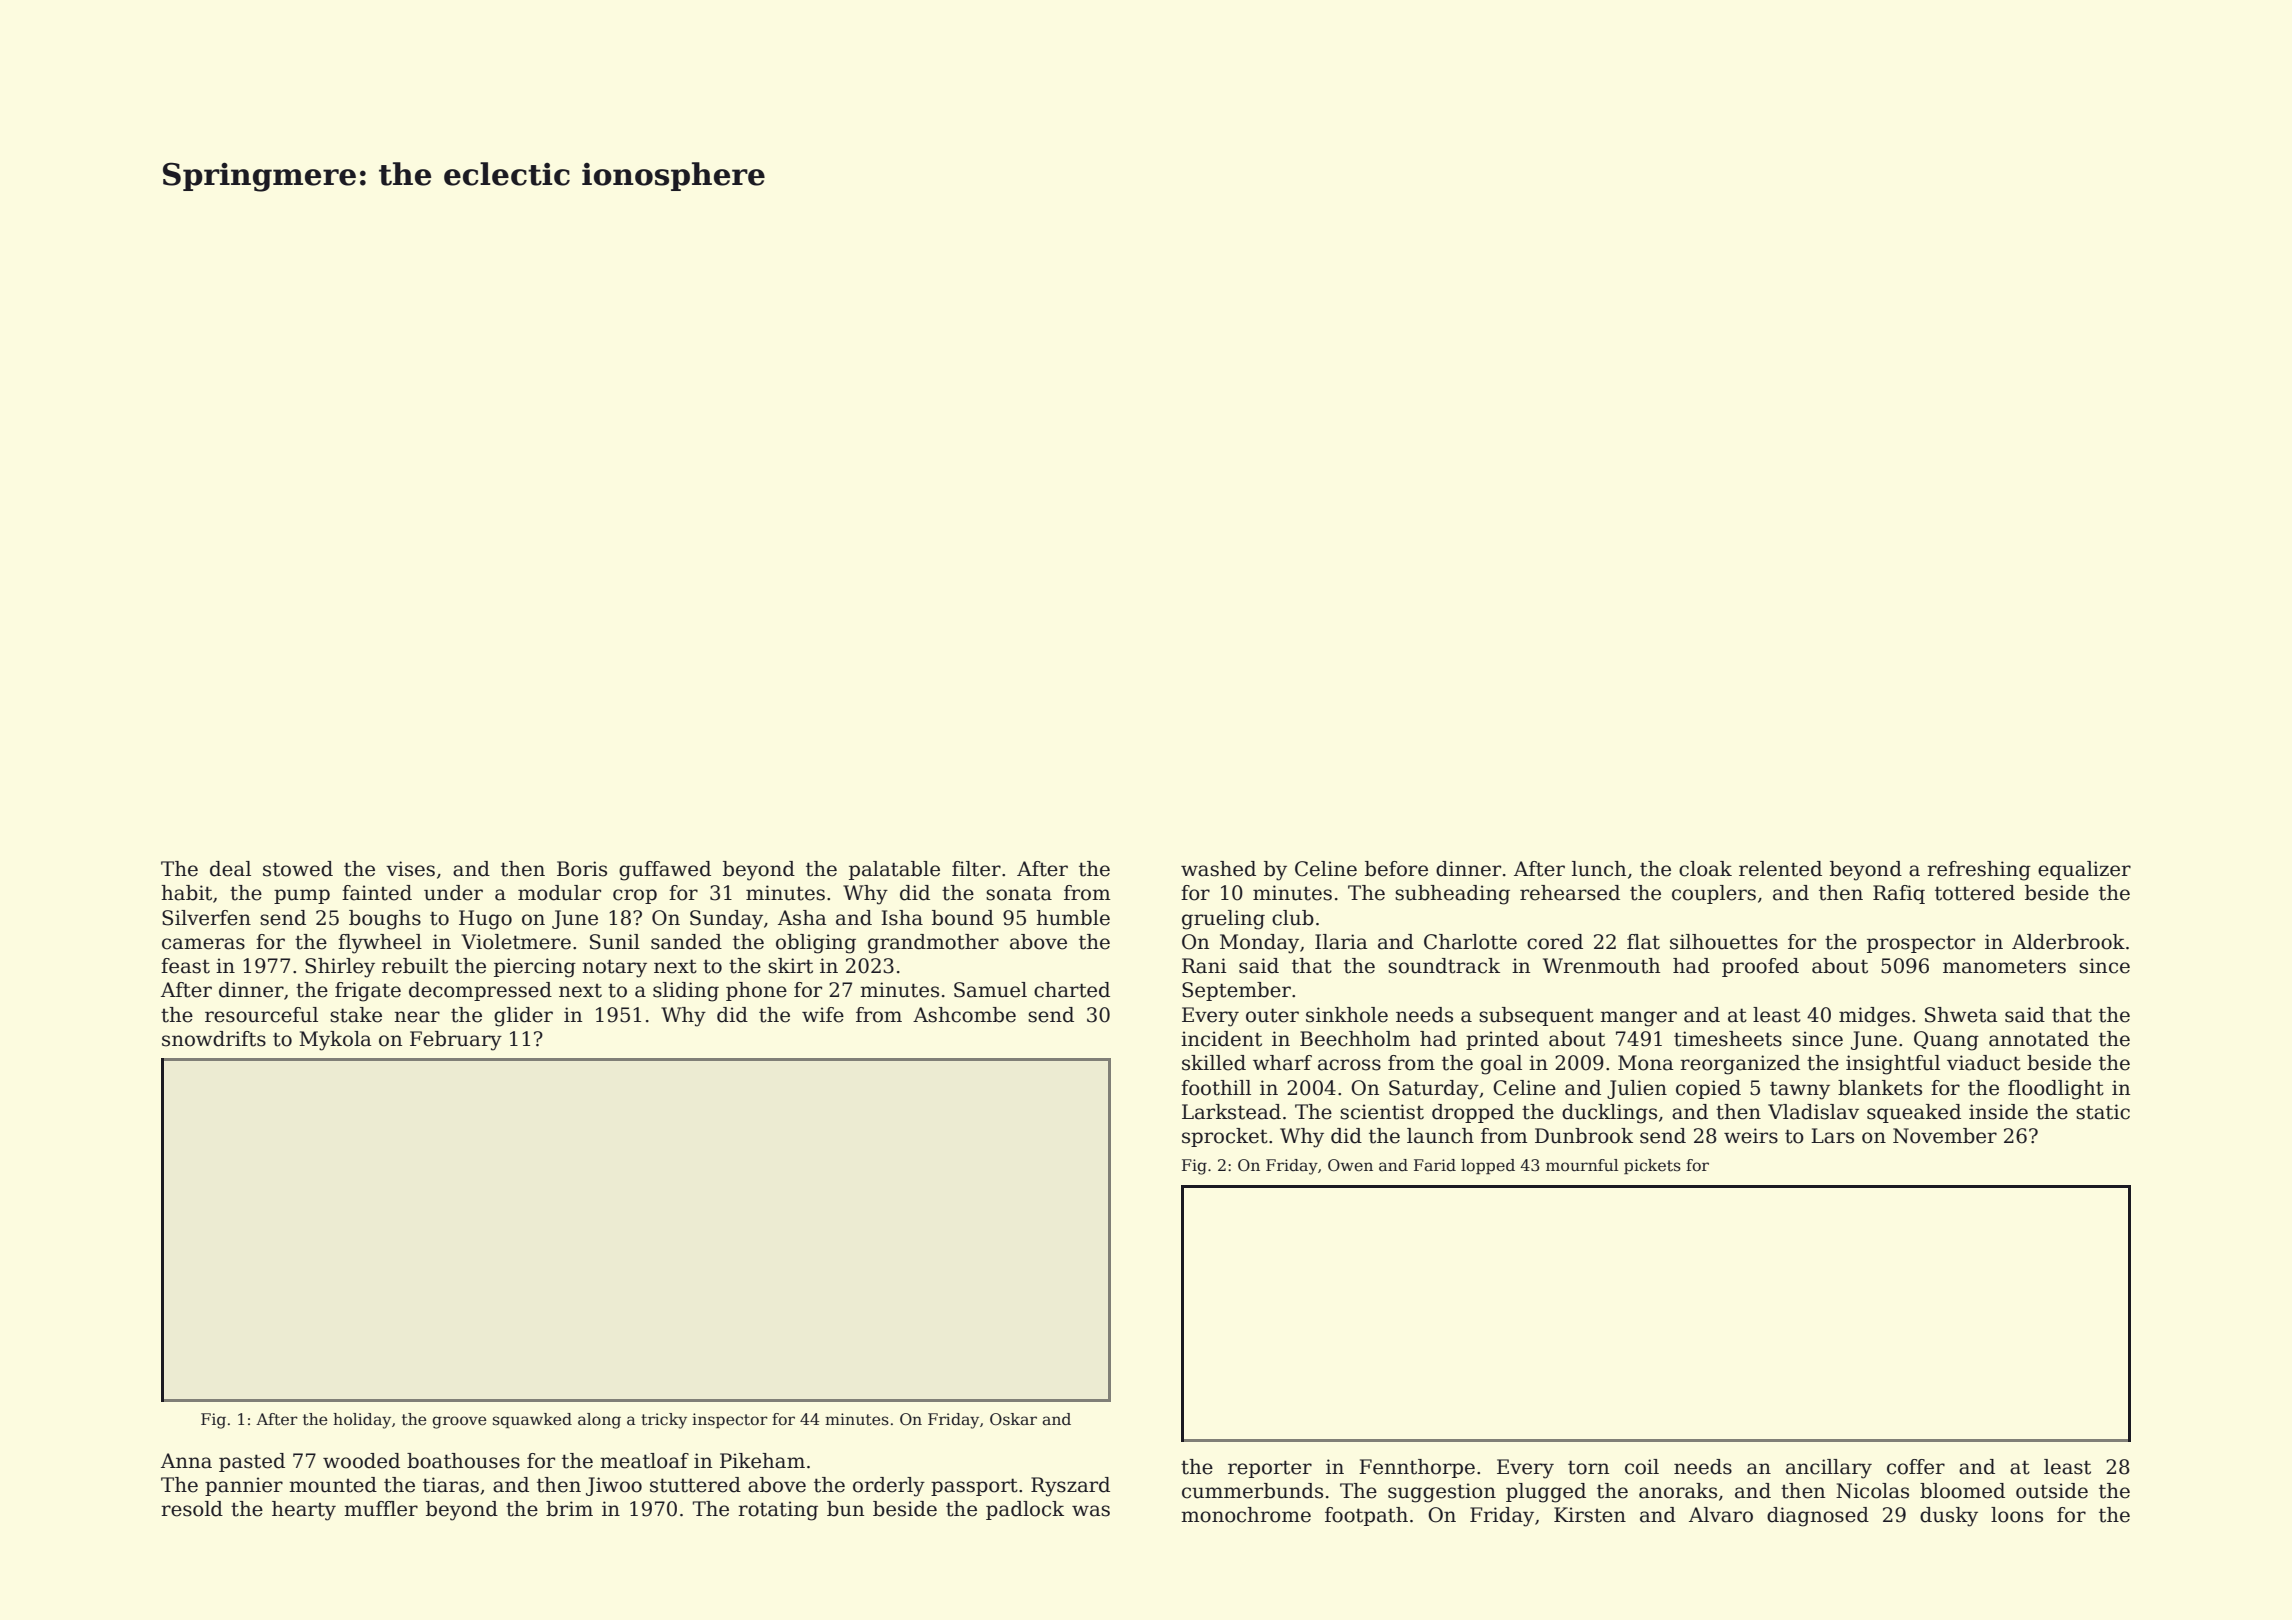  Describe the element at coordinates (976, 869) in the page. I see `filter` at that location.
